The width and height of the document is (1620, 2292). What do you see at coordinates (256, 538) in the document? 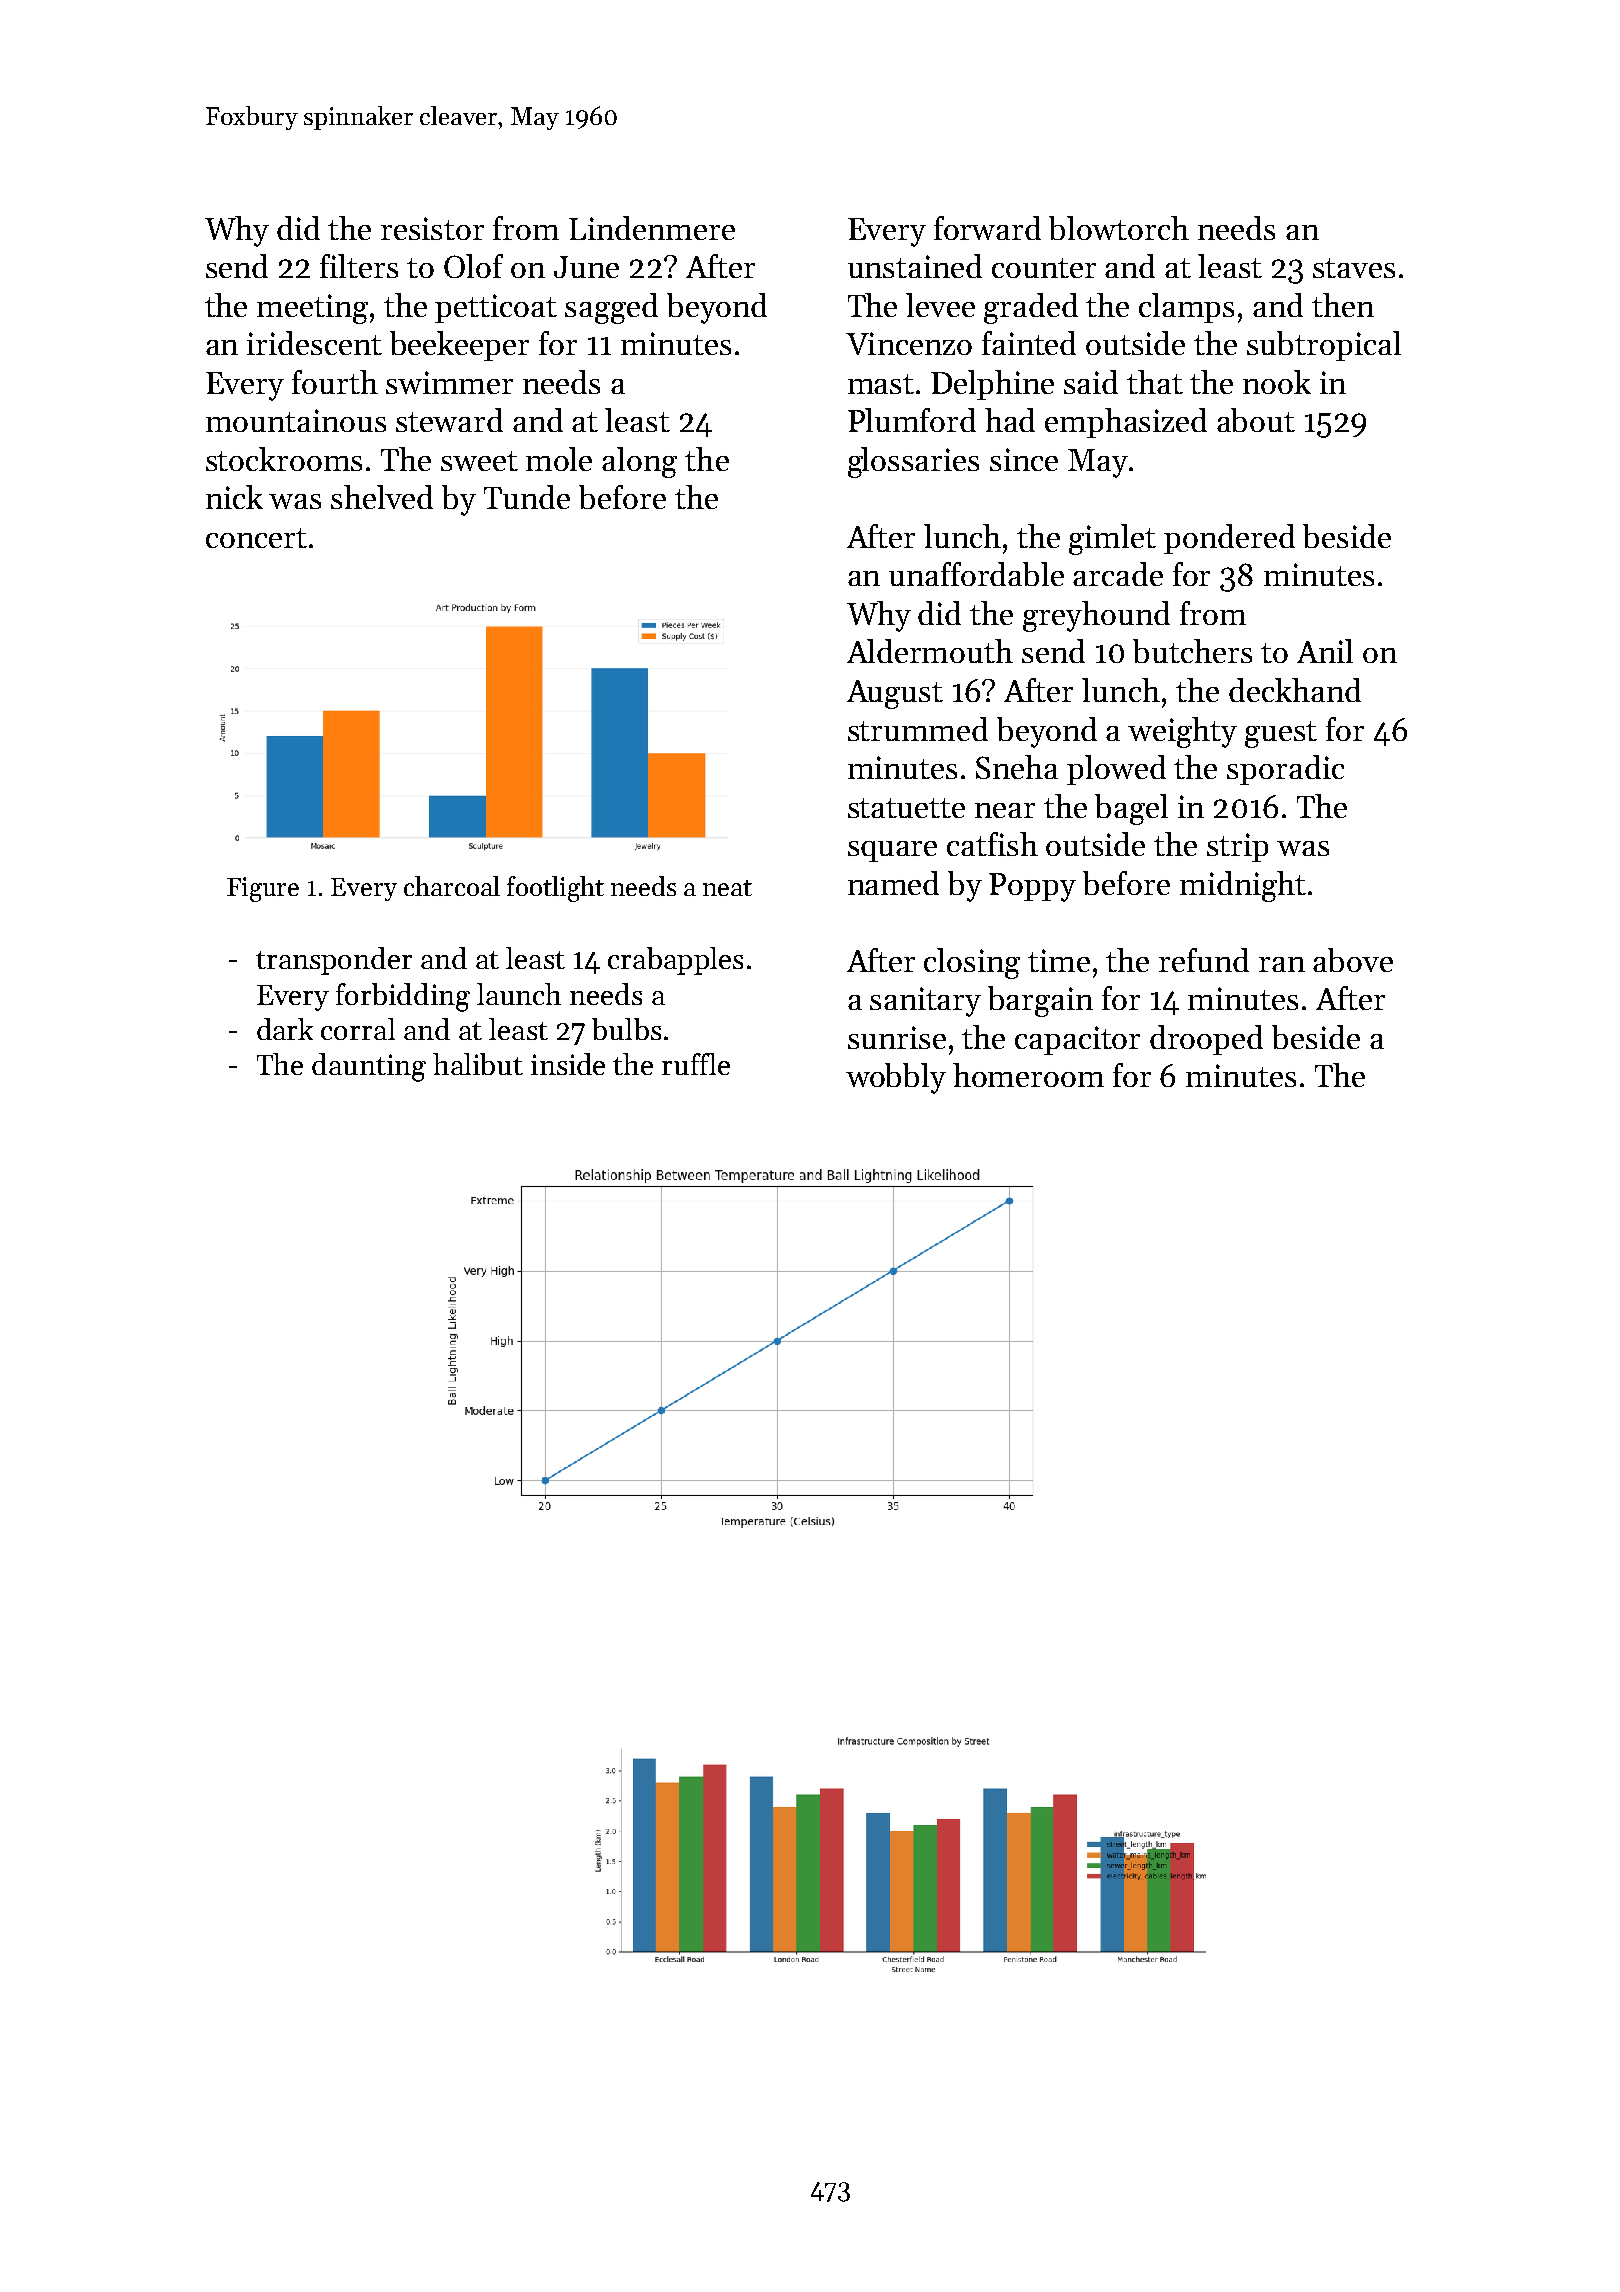
I see `concert` at bounding box center [256, 538].
